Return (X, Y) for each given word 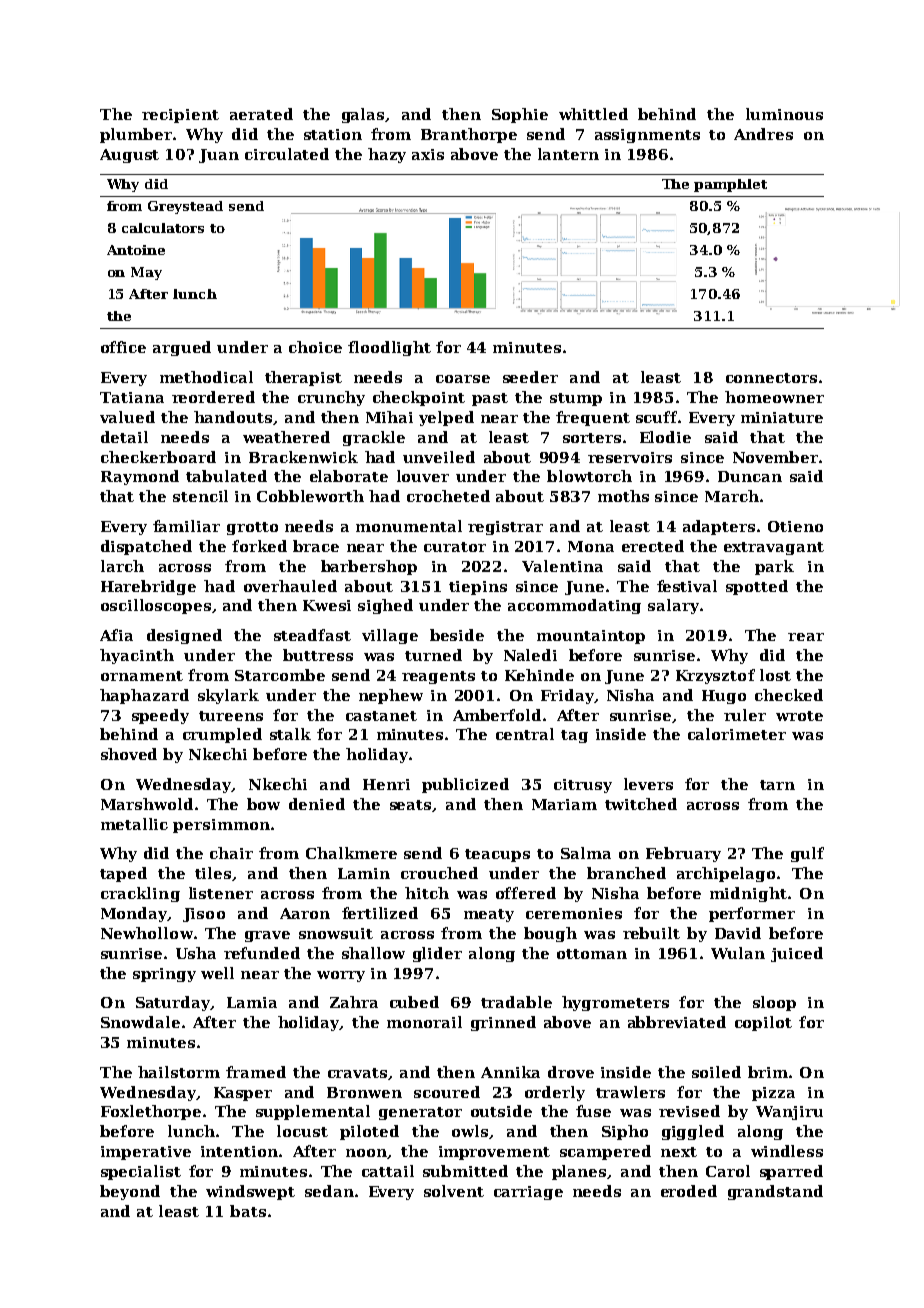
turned (433, 655)
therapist (303, 378)
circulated (287, 154)
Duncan (750, 476)
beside (457, 635)
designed (184, 636)
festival (687, 586)
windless (787, 1151)
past (490, 399)
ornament (142, 676)
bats (248, 1211)
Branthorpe (469, 135)
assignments (647, 136)
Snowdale (140, 1022)
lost (775, 675)
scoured (447, 1092)
